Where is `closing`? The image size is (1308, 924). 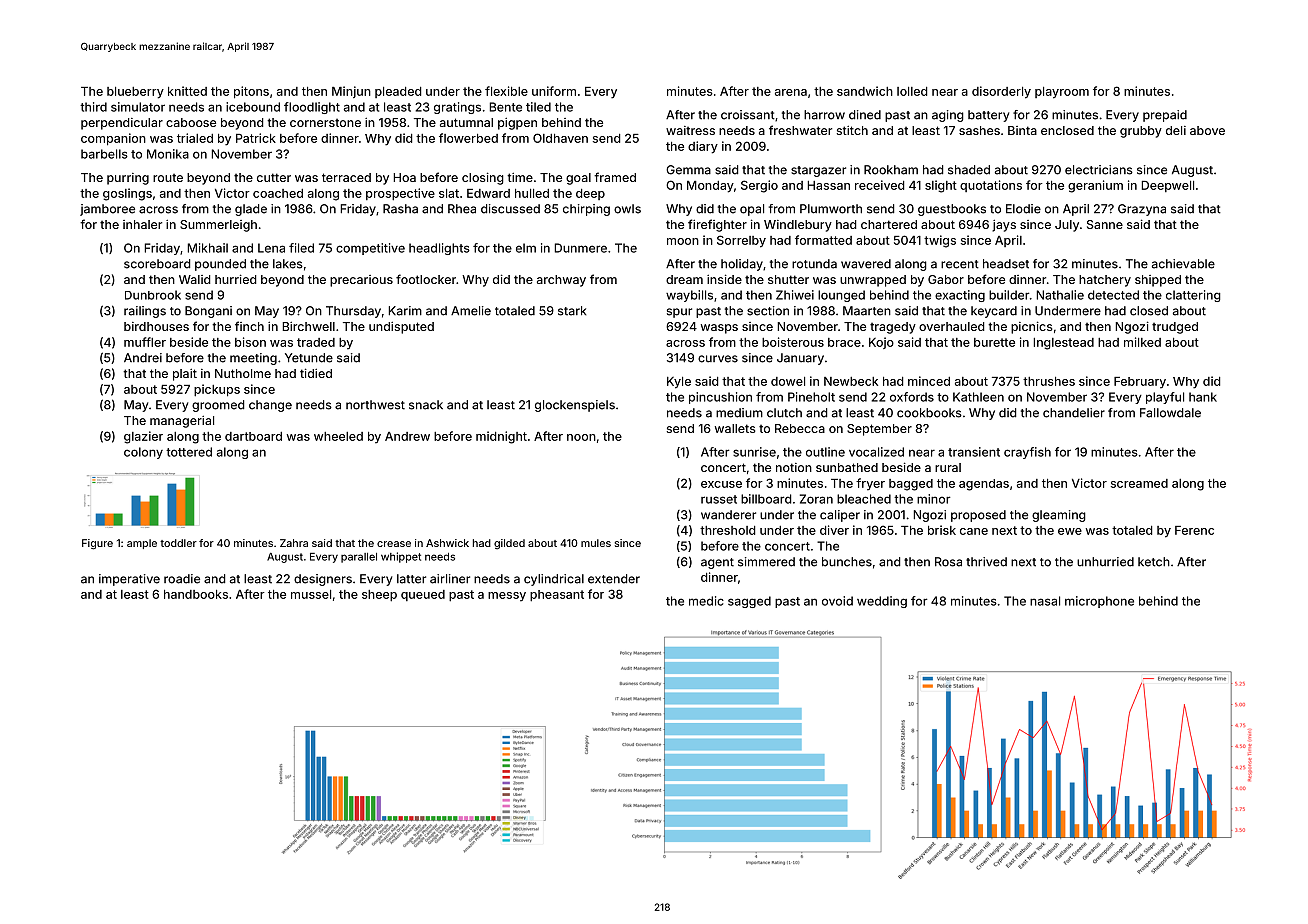 closing is located at coordinates (483, 178).
